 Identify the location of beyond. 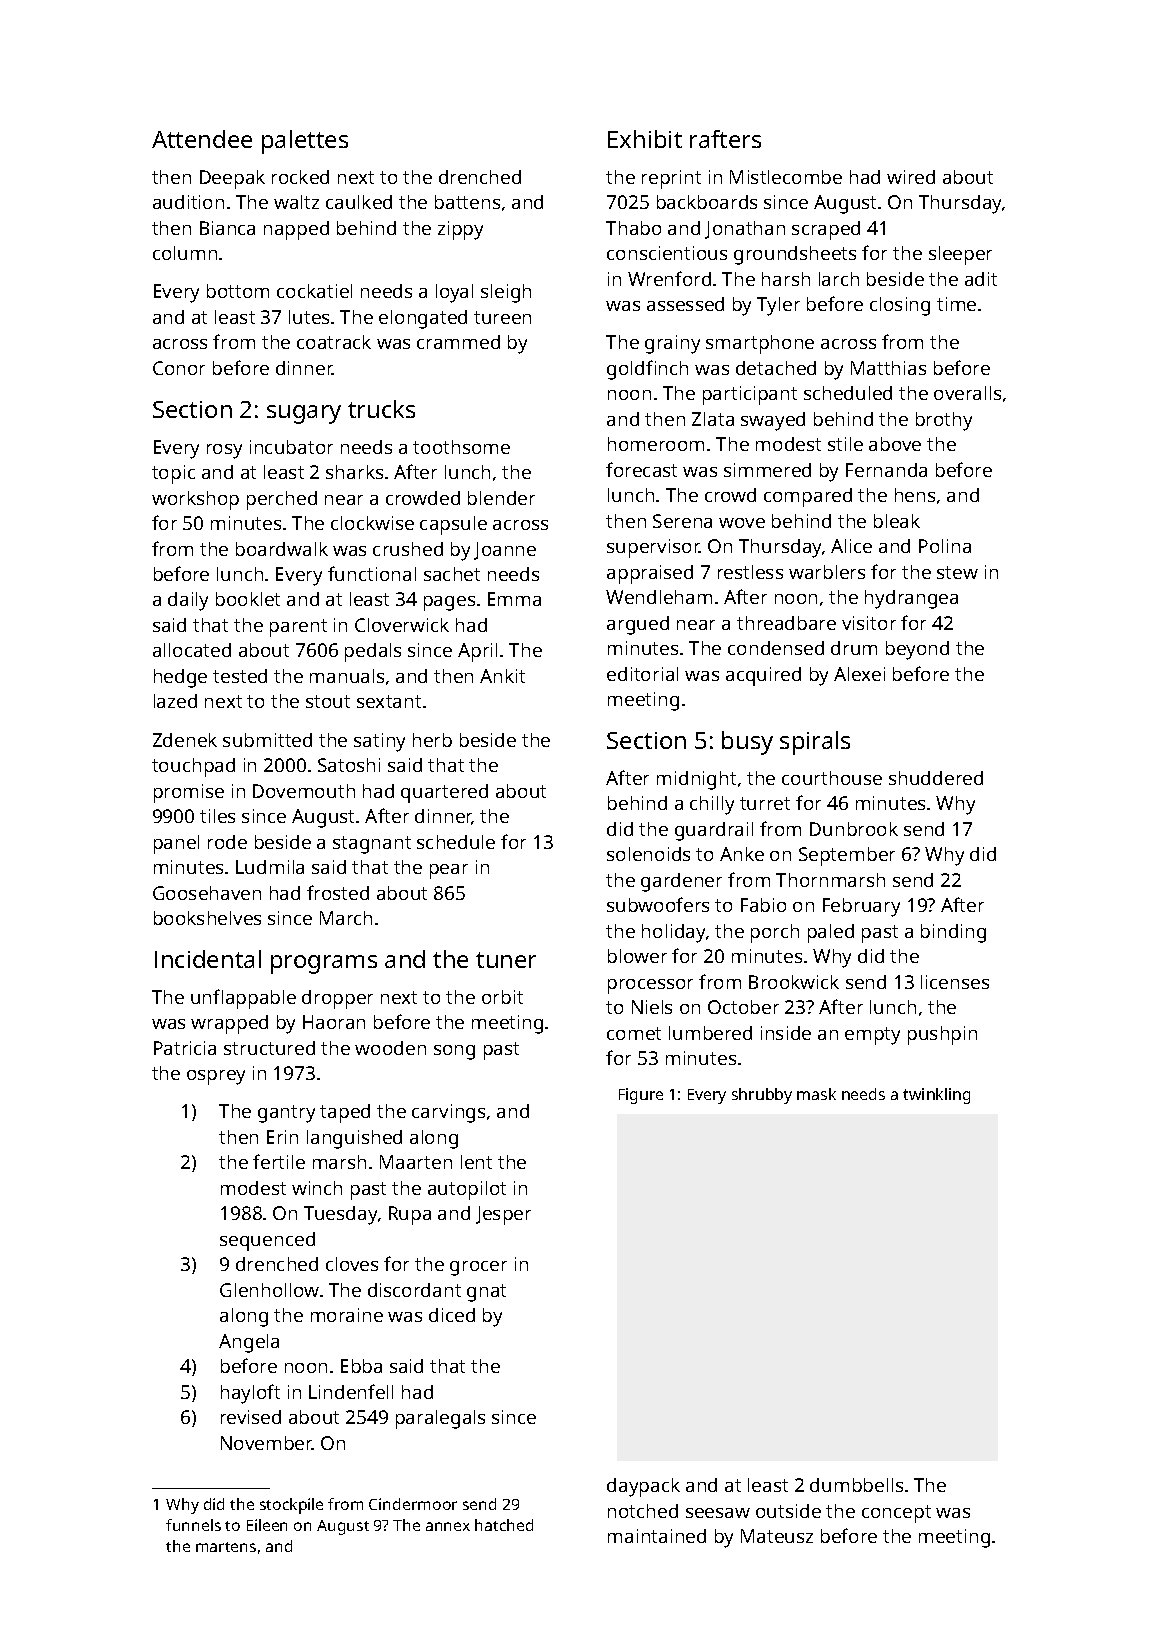
(917, 650).
